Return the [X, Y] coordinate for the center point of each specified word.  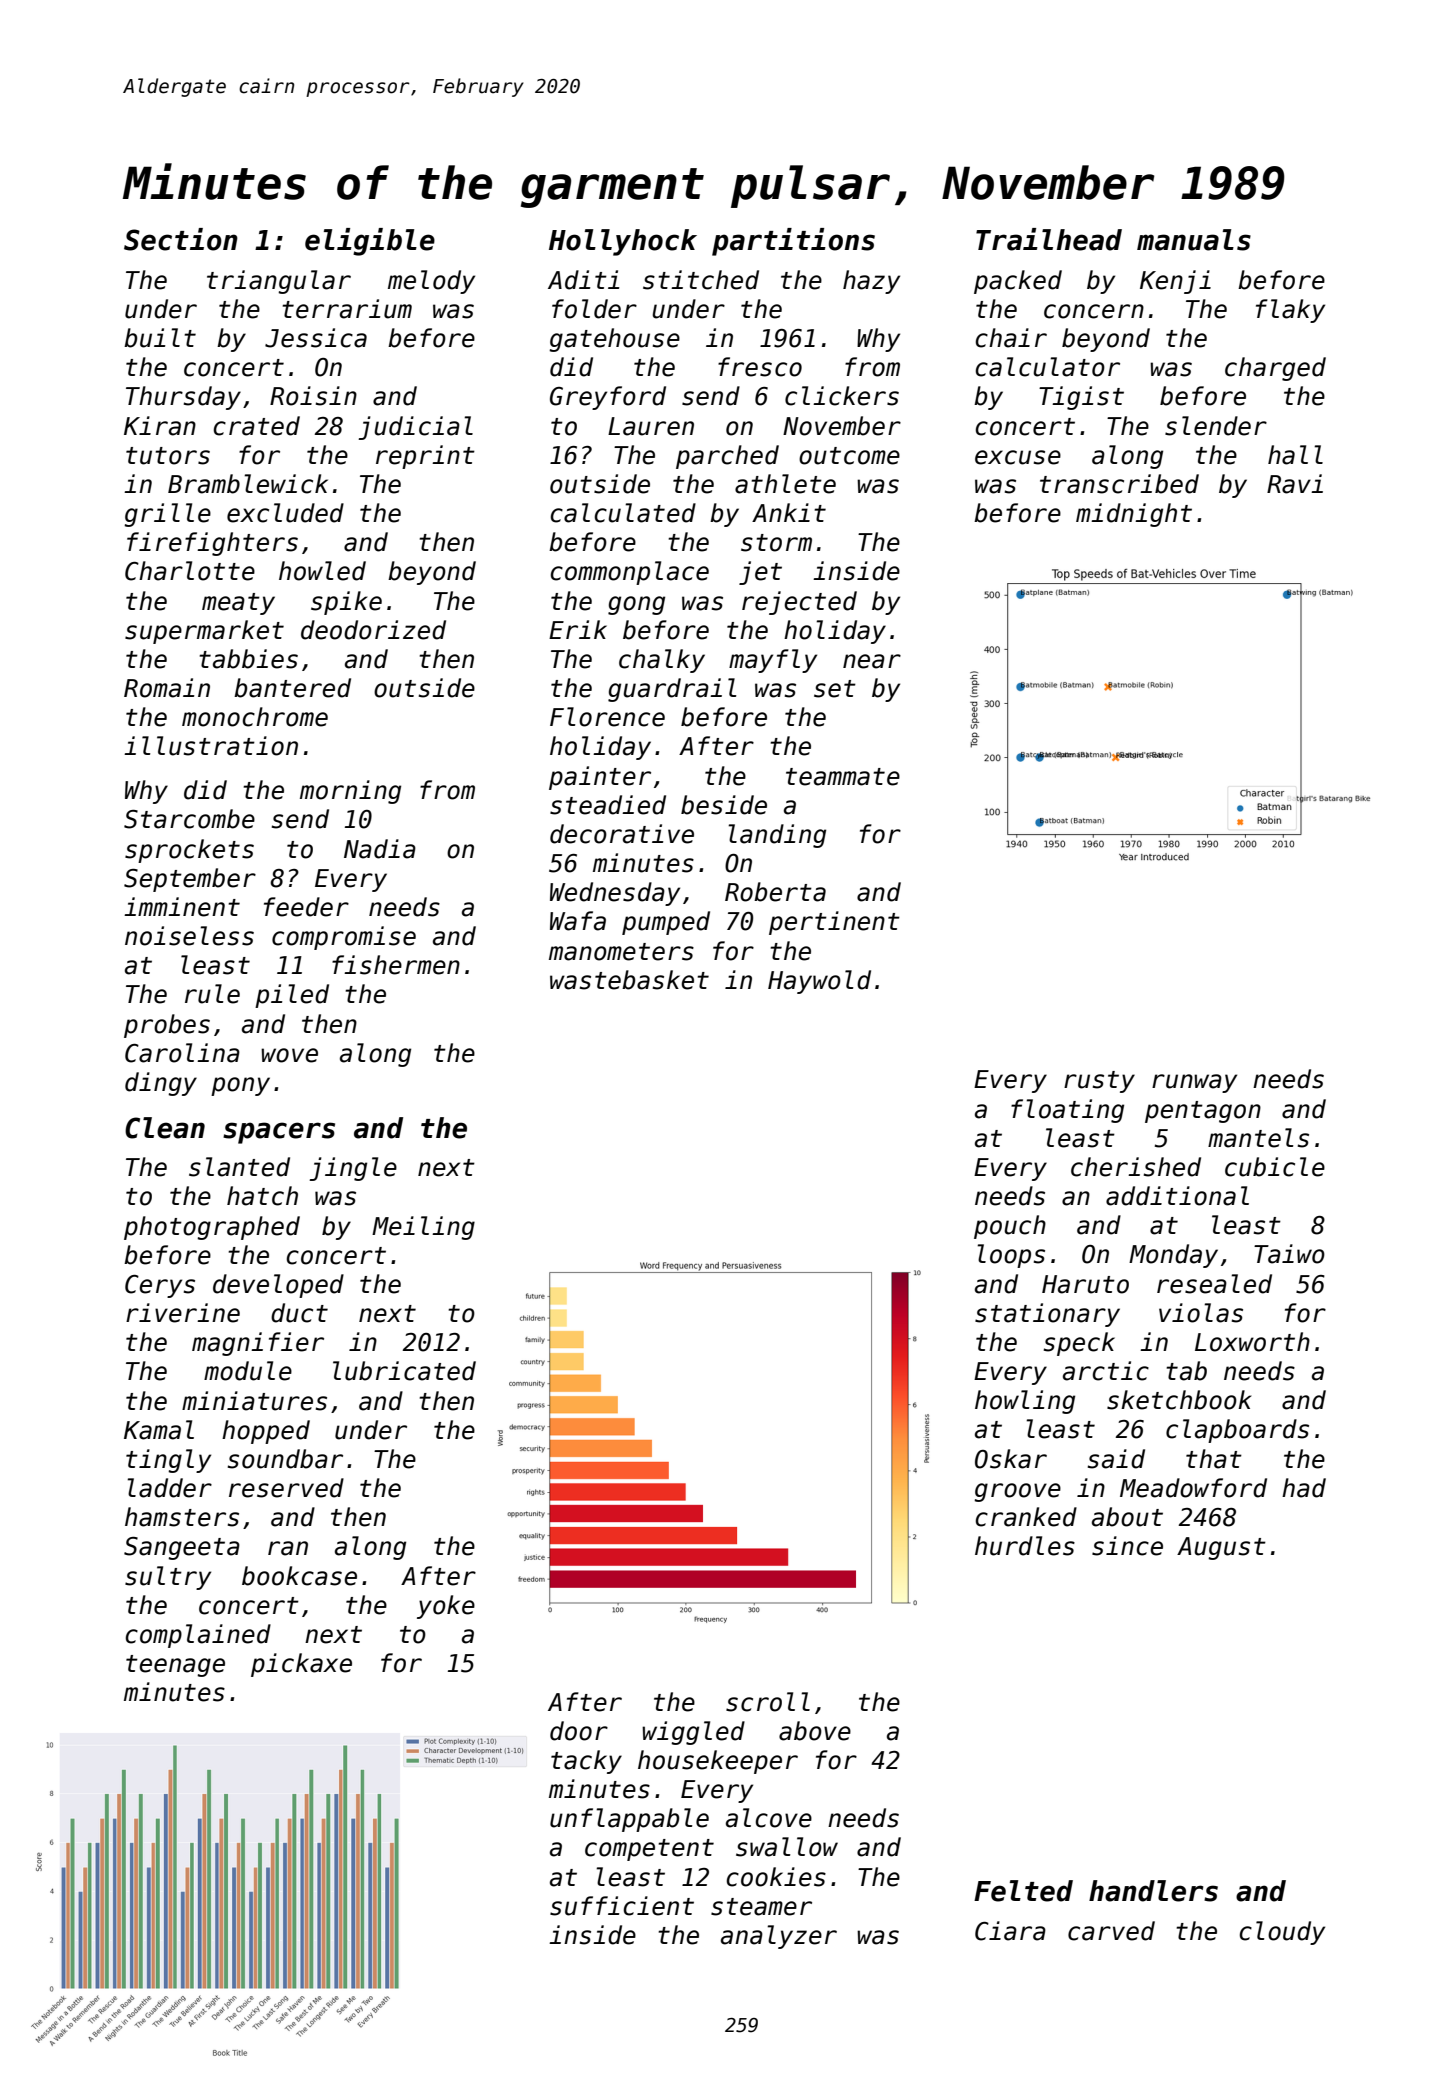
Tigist [1081, 398]
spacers [279, 1133]
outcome [849, 456]
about [1127, 1517]
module [248, 1371]
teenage [175, 1666]
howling [1025, 1402]
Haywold [819, 982]
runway [1194, 1083]
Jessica [316, 338]
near [872, 661]
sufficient [622, 1906]
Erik [578, 629]
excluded [285, 513]
